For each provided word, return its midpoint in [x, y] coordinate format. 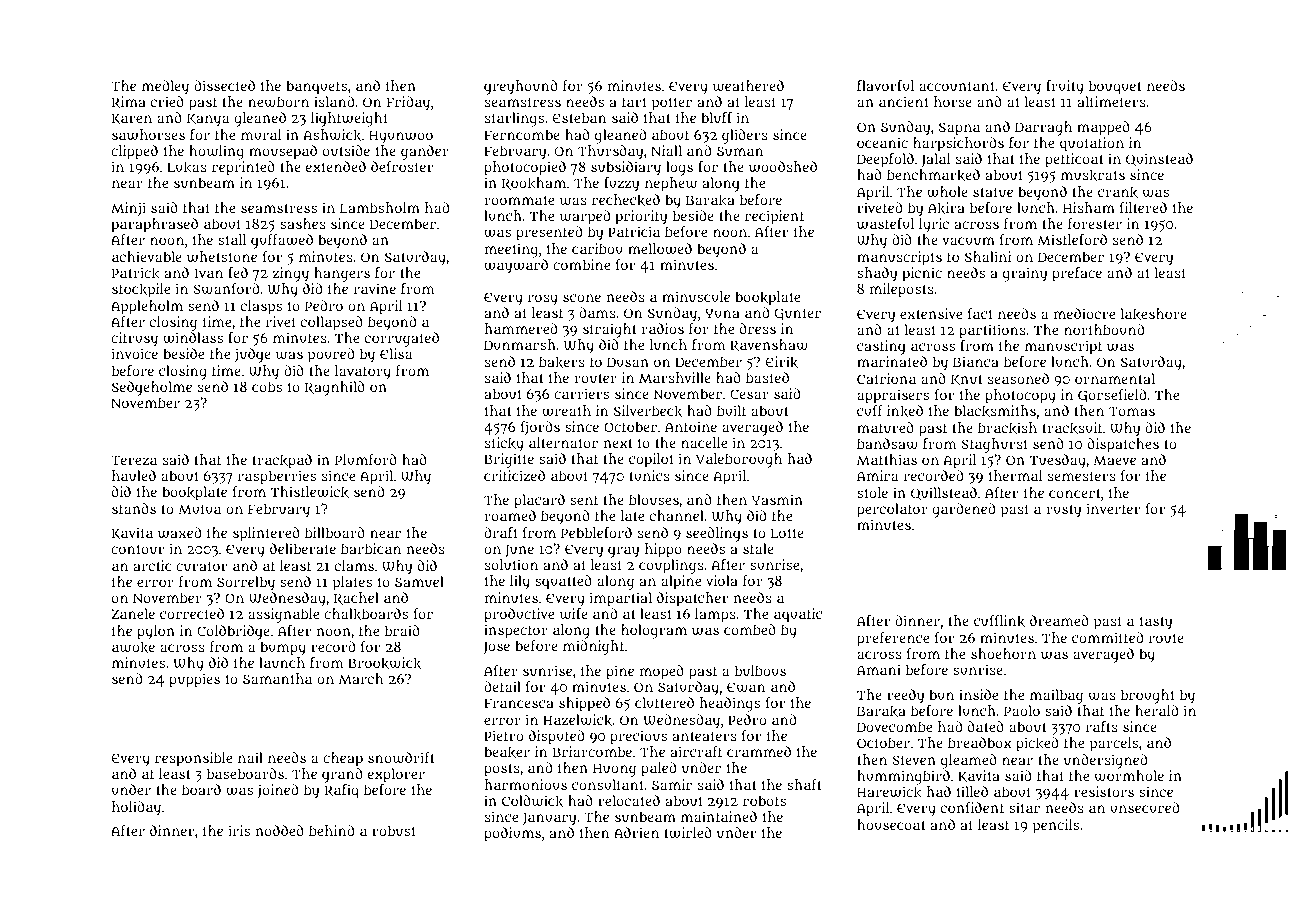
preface [1077, 274]
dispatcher [692, 599]
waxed [179, 533]
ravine [375, 288]
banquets [316, 87]
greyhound [521, 87]
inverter [1113, 508]
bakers [562, 362]
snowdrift [401, 758]
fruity [1064, 87]
